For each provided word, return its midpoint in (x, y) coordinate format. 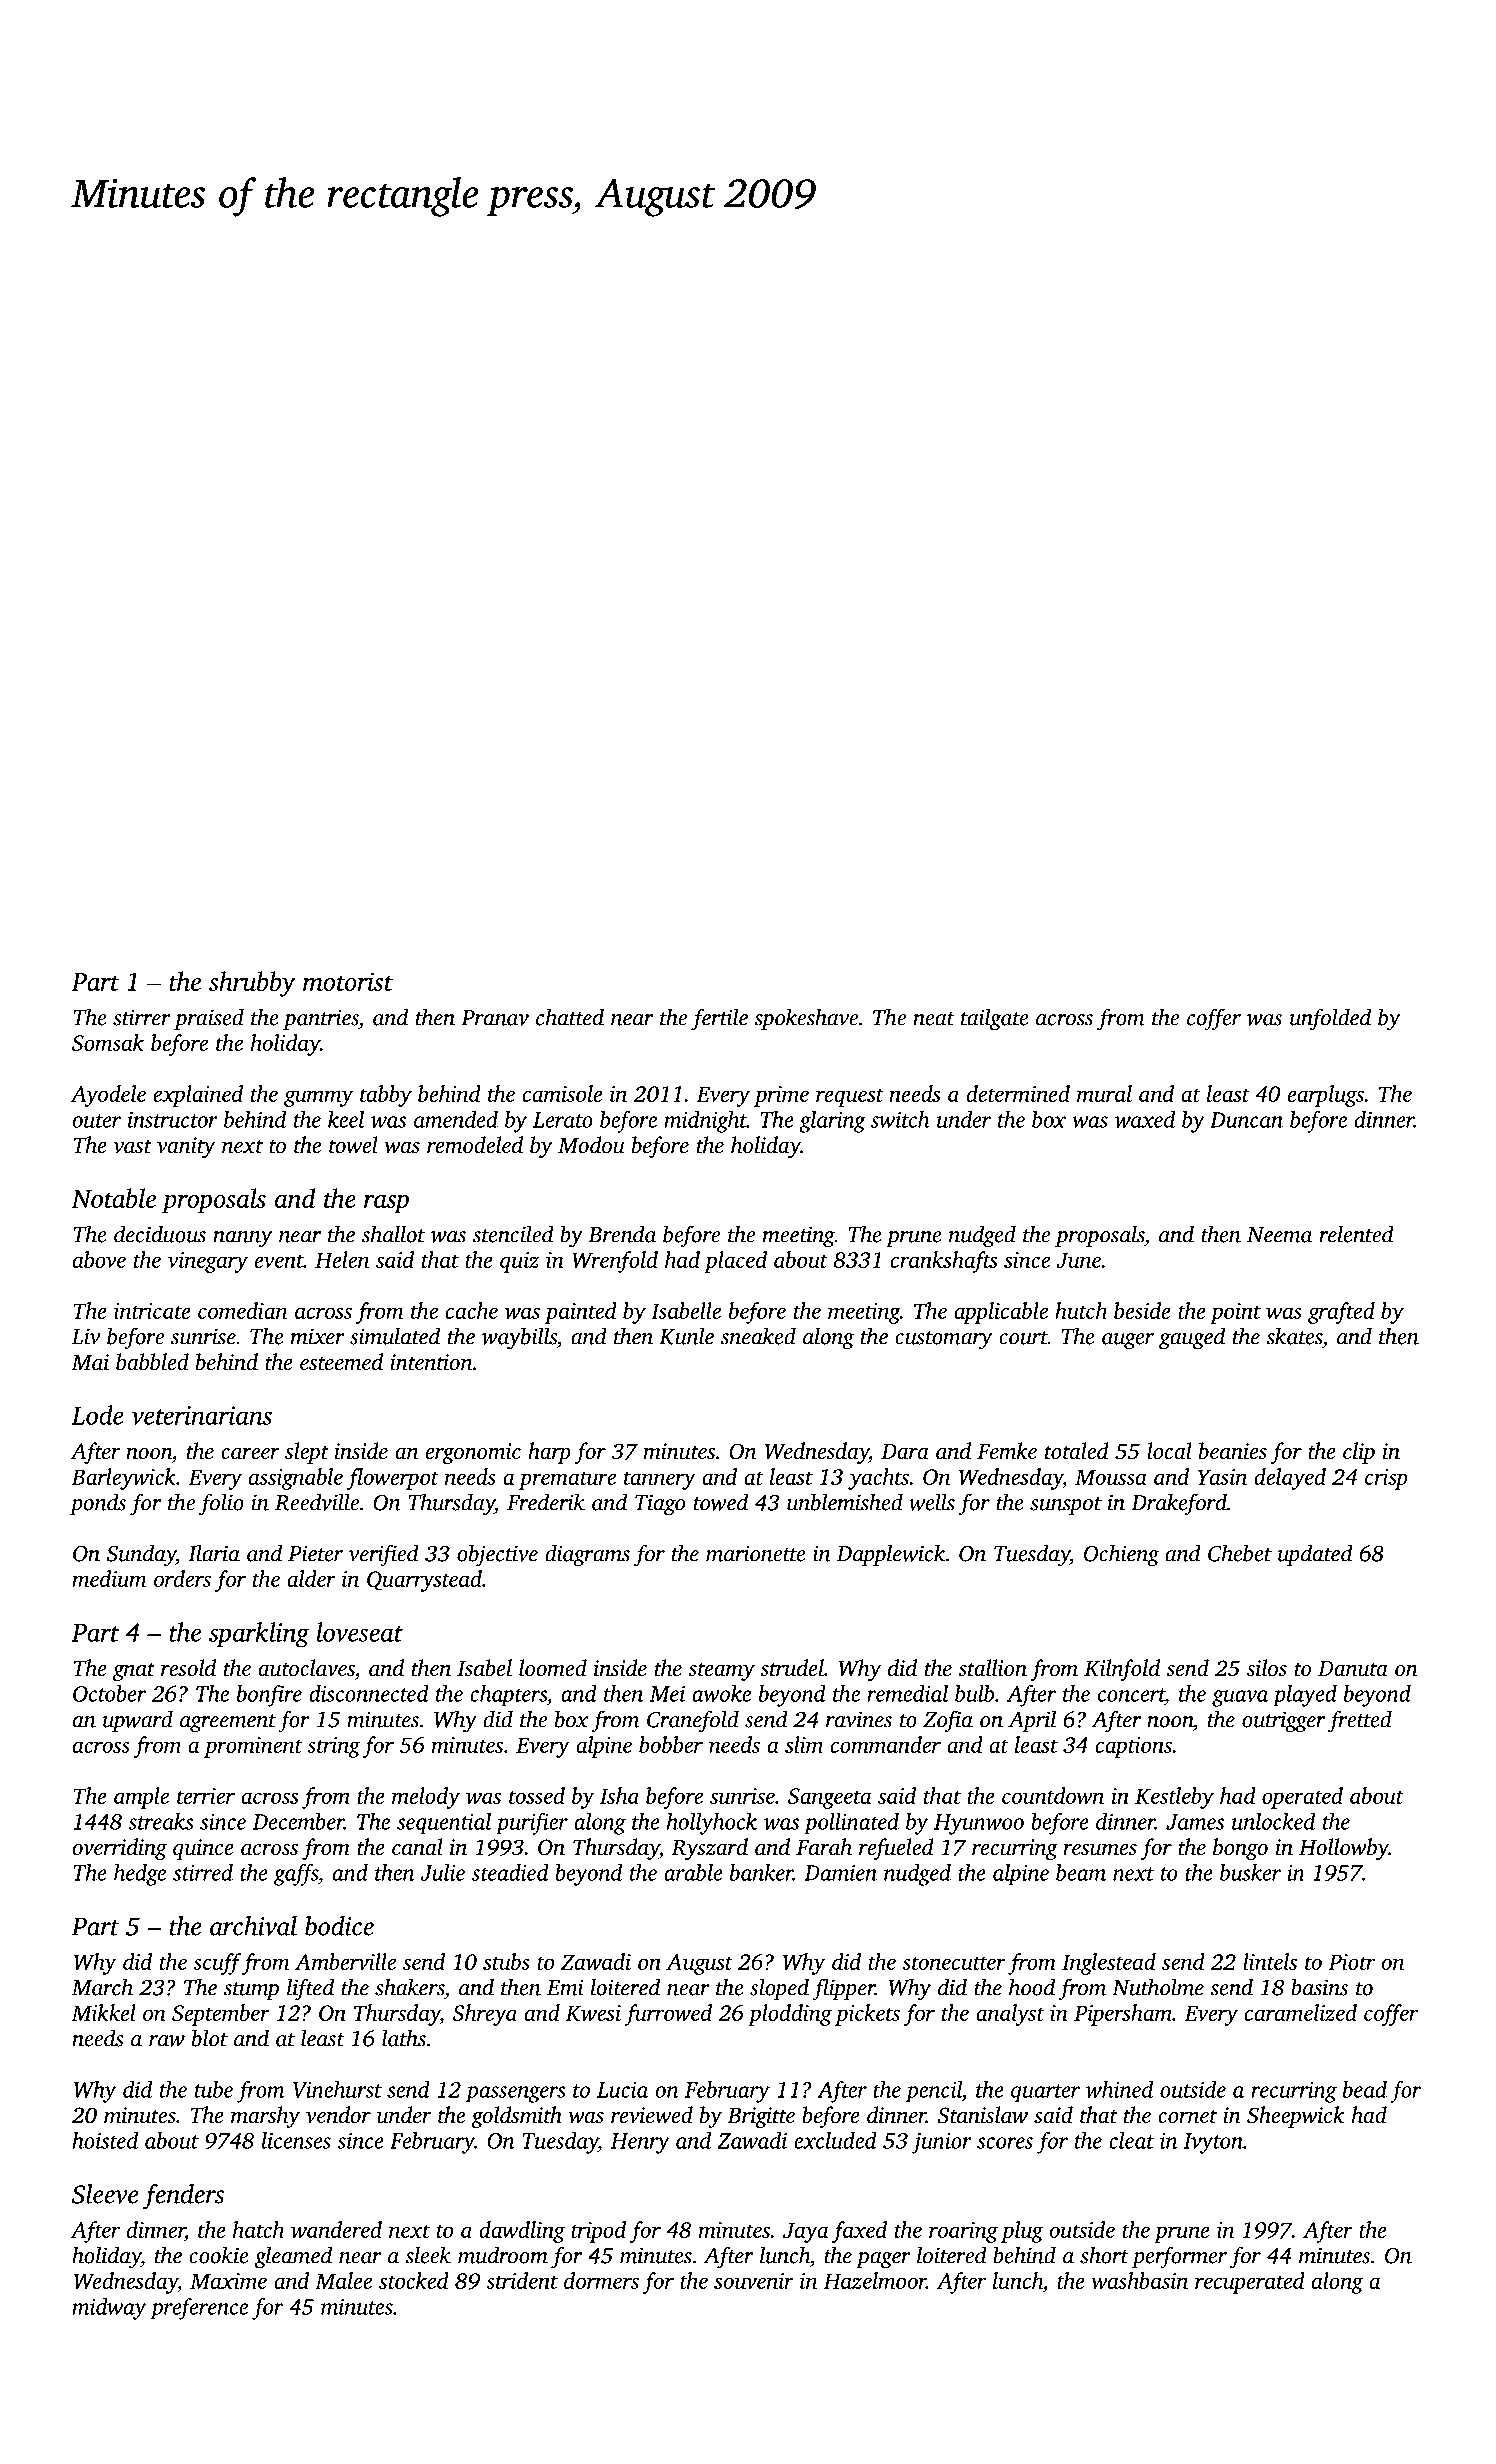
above (99, 1259)
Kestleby (1174, 1798)
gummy (318, 1098)
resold (188, 1668)
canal (417, 1847)
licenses (296, 2140)
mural (1104, 1093)
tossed (537, 1795)
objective (497, 1555)
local (1169, 1451)
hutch (1081, 1310)
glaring (832, 1122)
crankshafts (944, 1262)
